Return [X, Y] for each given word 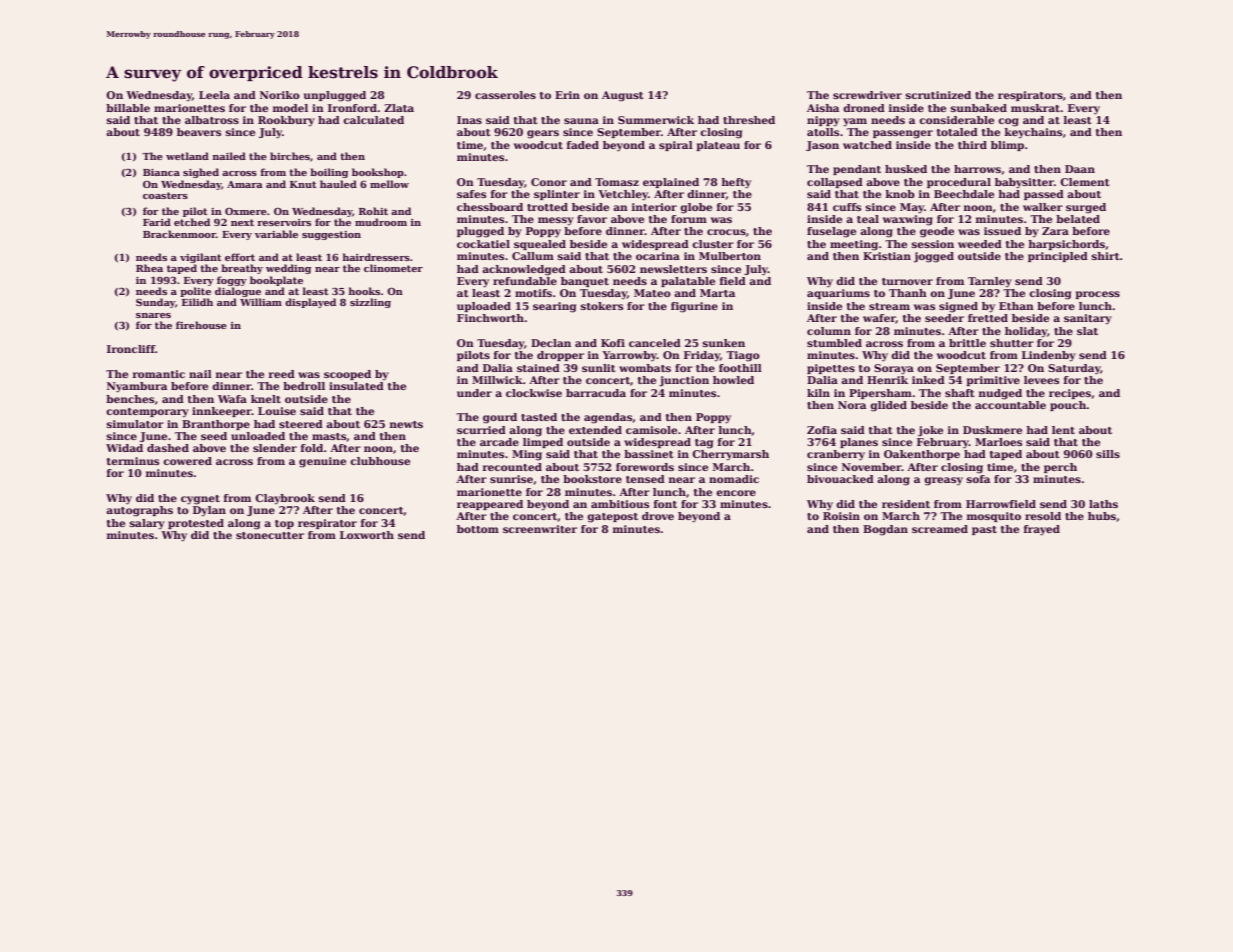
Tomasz [617, 182]
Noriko [280, 95]
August [623, 96]
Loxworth [367, 535]
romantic [159, 374]
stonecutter [270, 535]
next [242, 222]
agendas [608, 418]
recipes [1070, 394]
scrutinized [938, 95]
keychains [1033, 133]
